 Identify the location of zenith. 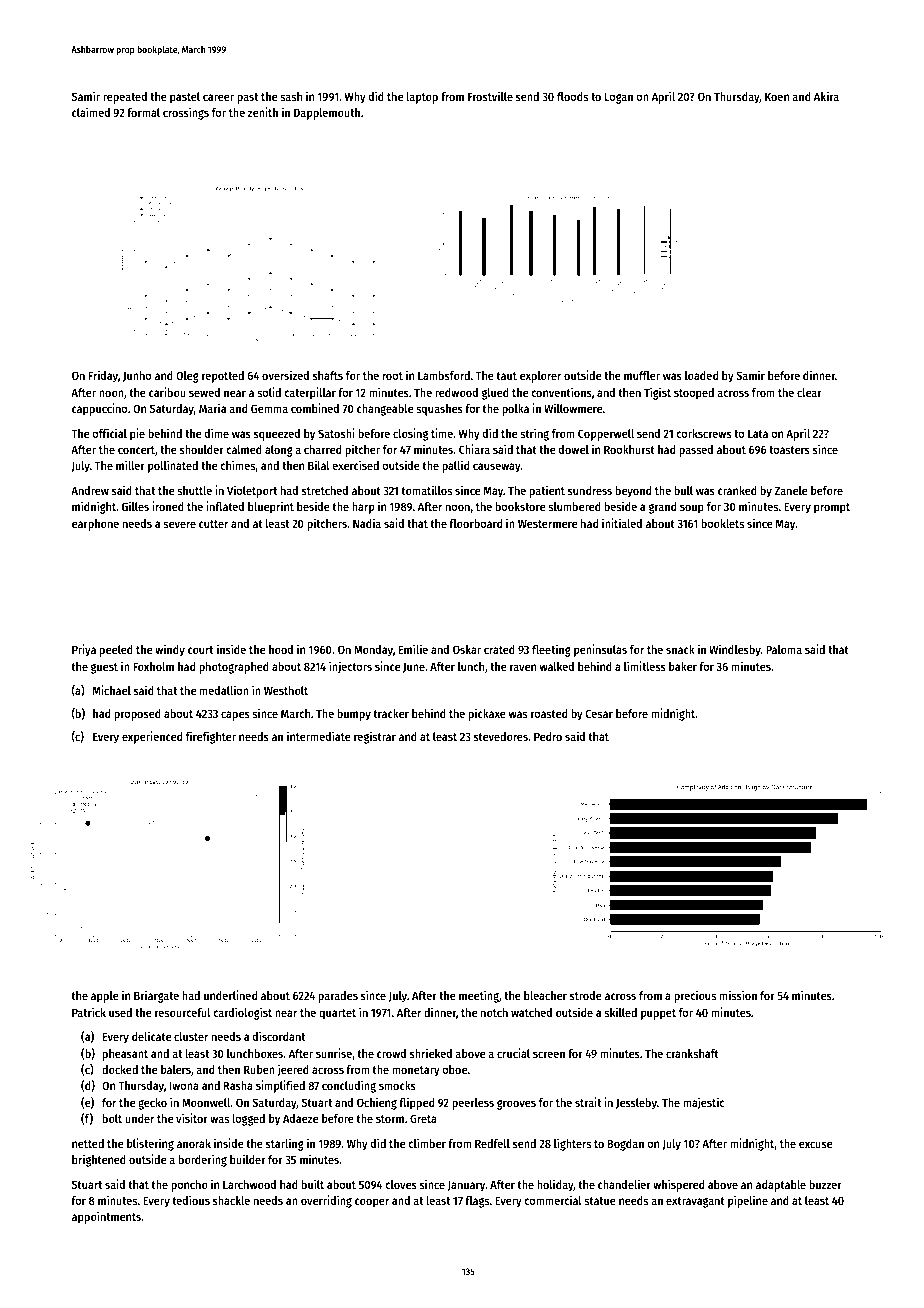
(263, 112).
